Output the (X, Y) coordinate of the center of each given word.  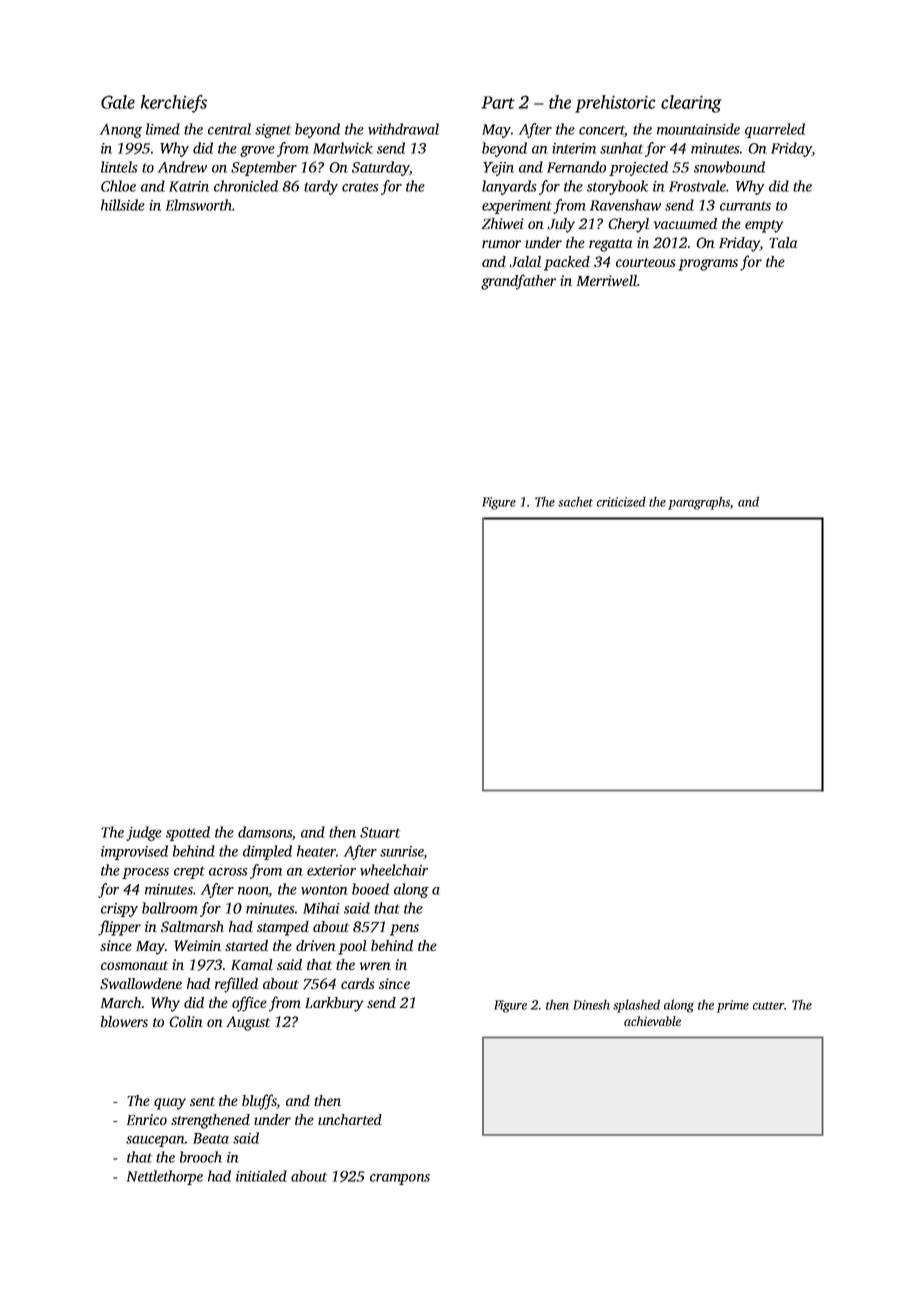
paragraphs (699, 503)
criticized (621, 502)
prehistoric (615, 104)
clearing (691, 104)
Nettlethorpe (165, 1177)
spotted (188, 833)
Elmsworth (198, 205)
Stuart (380, 832)
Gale (118, 102)
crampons (400, 1179)
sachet (575, 502)
